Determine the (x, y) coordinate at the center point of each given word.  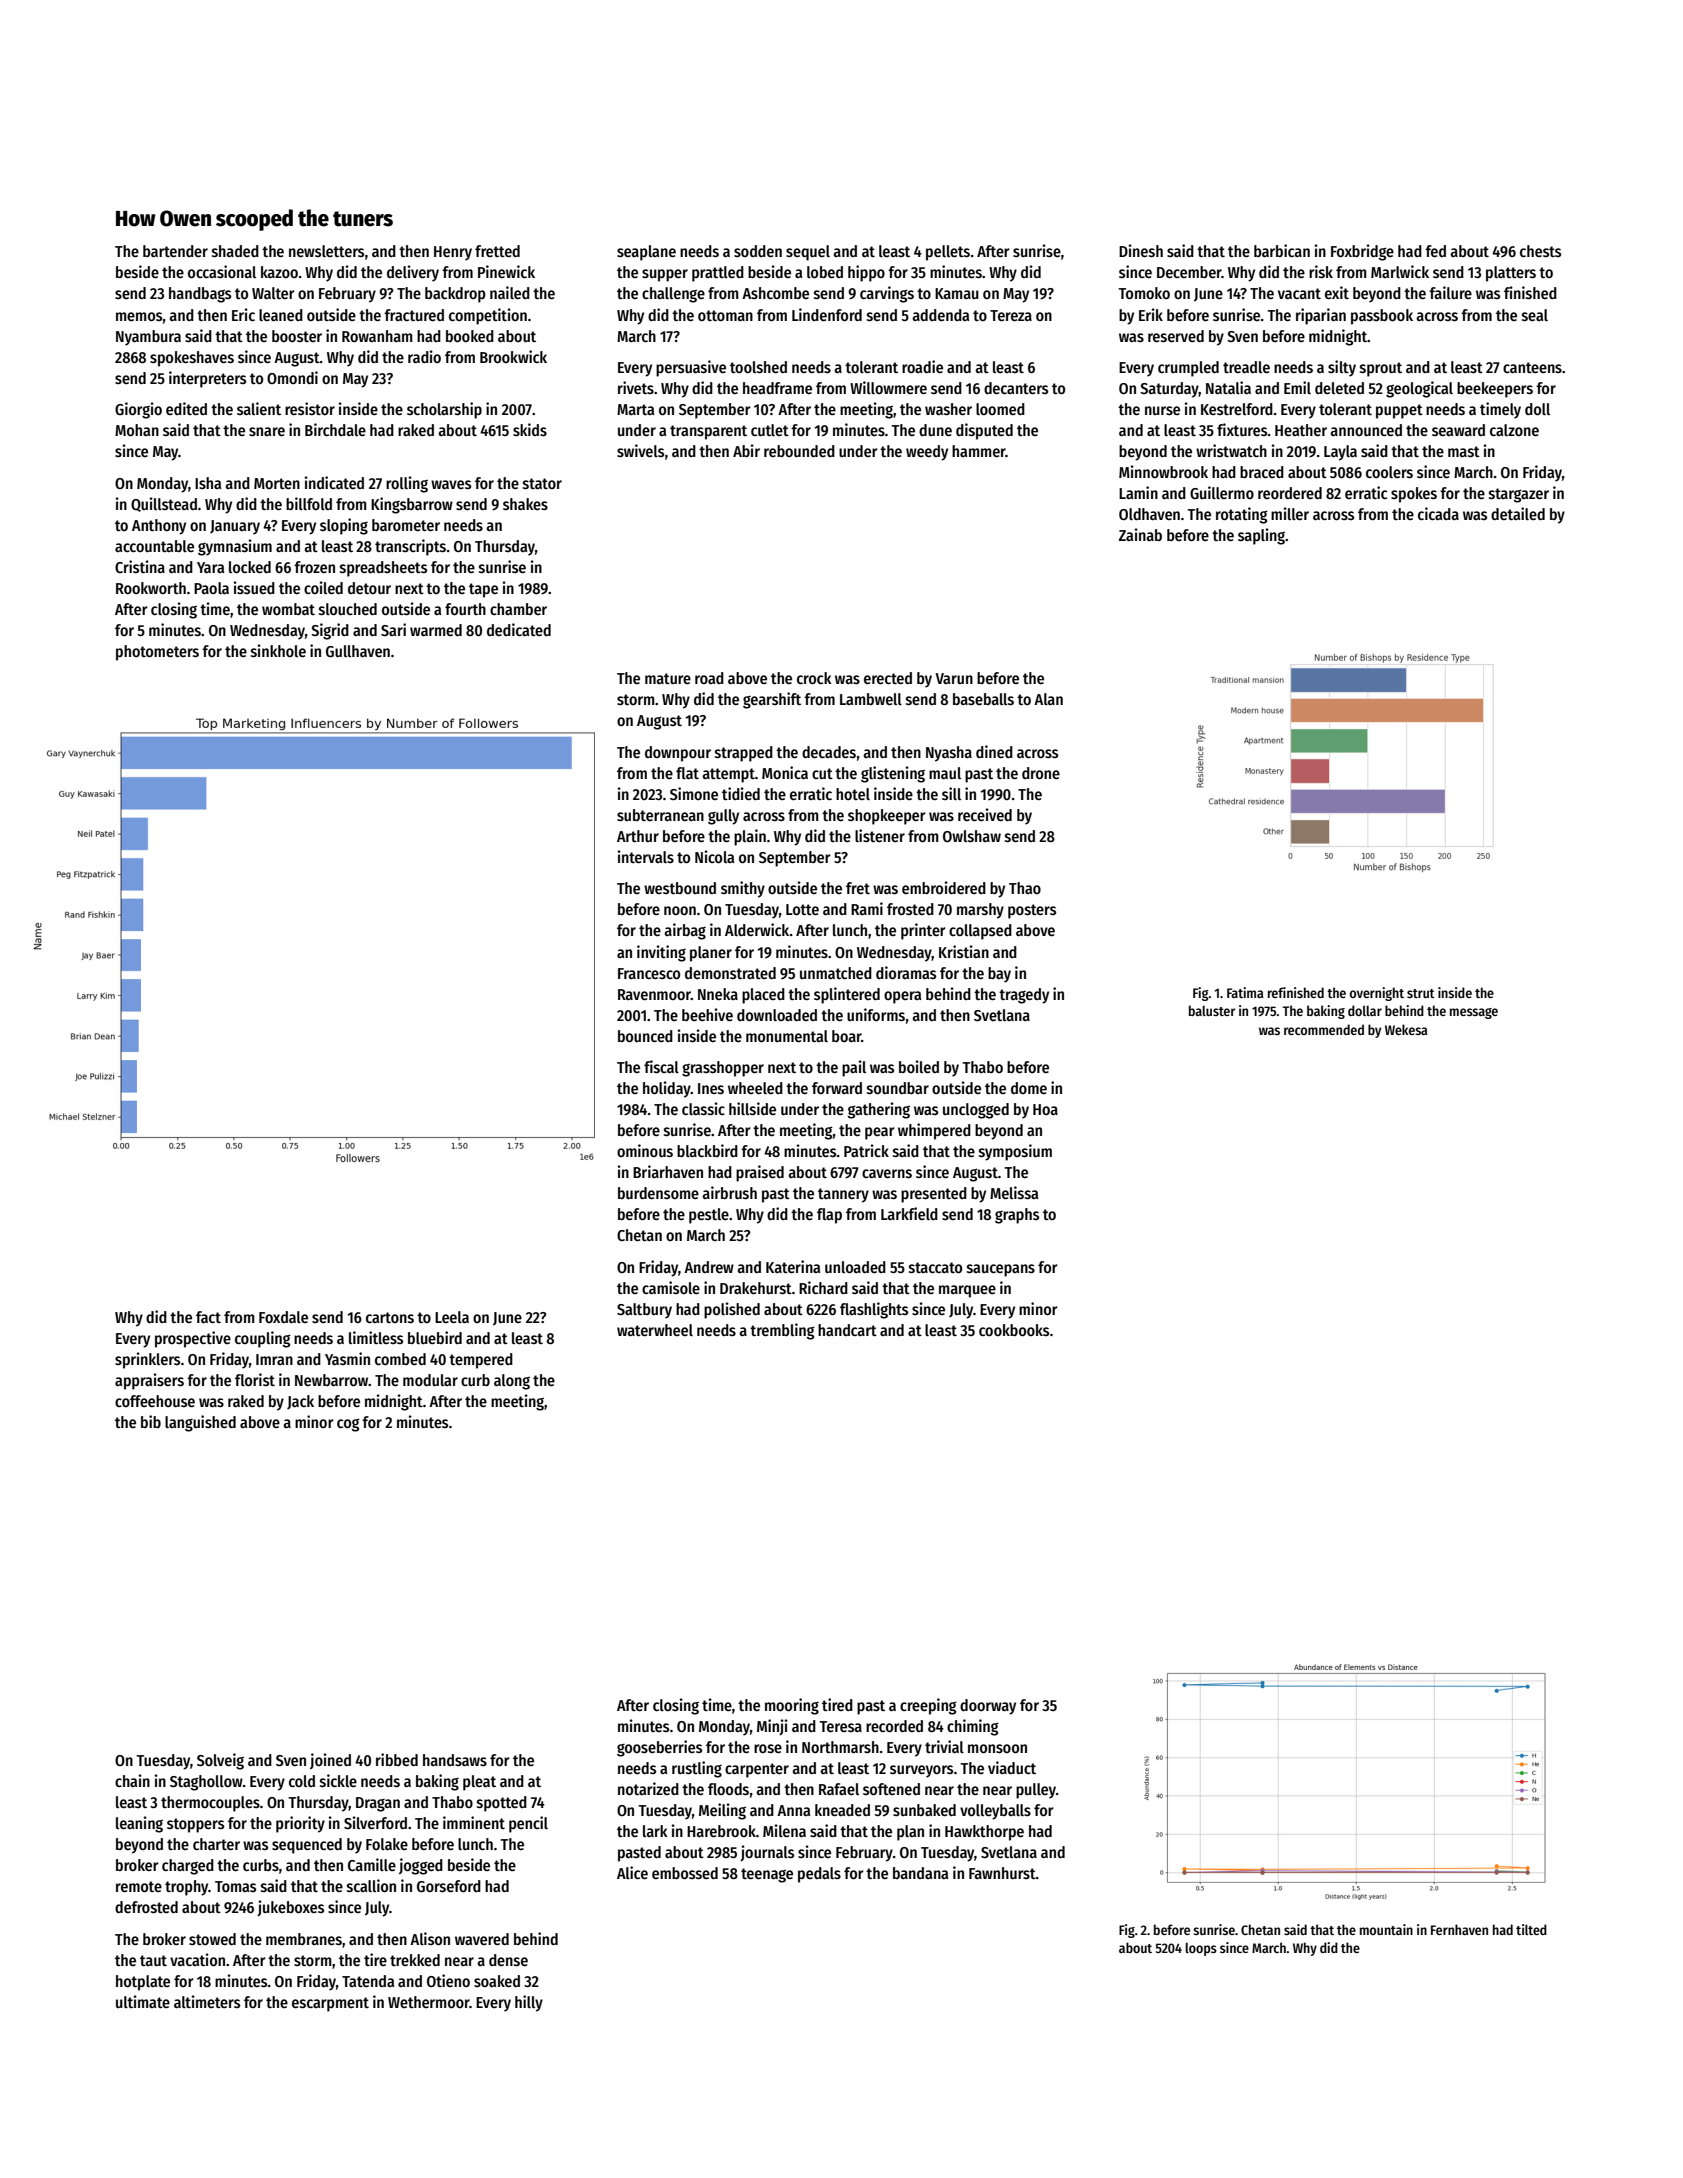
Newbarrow (332, 1380)
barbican (1282, 250)
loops (1201, 1949)
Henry (453, 253)
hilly (529, 2003)
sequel (808, 253)
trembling (782, 1331)
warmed (436, 630)
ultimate (143, 2001)
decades (829, 752)
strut (1421, 993)
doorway (988, 1707)
